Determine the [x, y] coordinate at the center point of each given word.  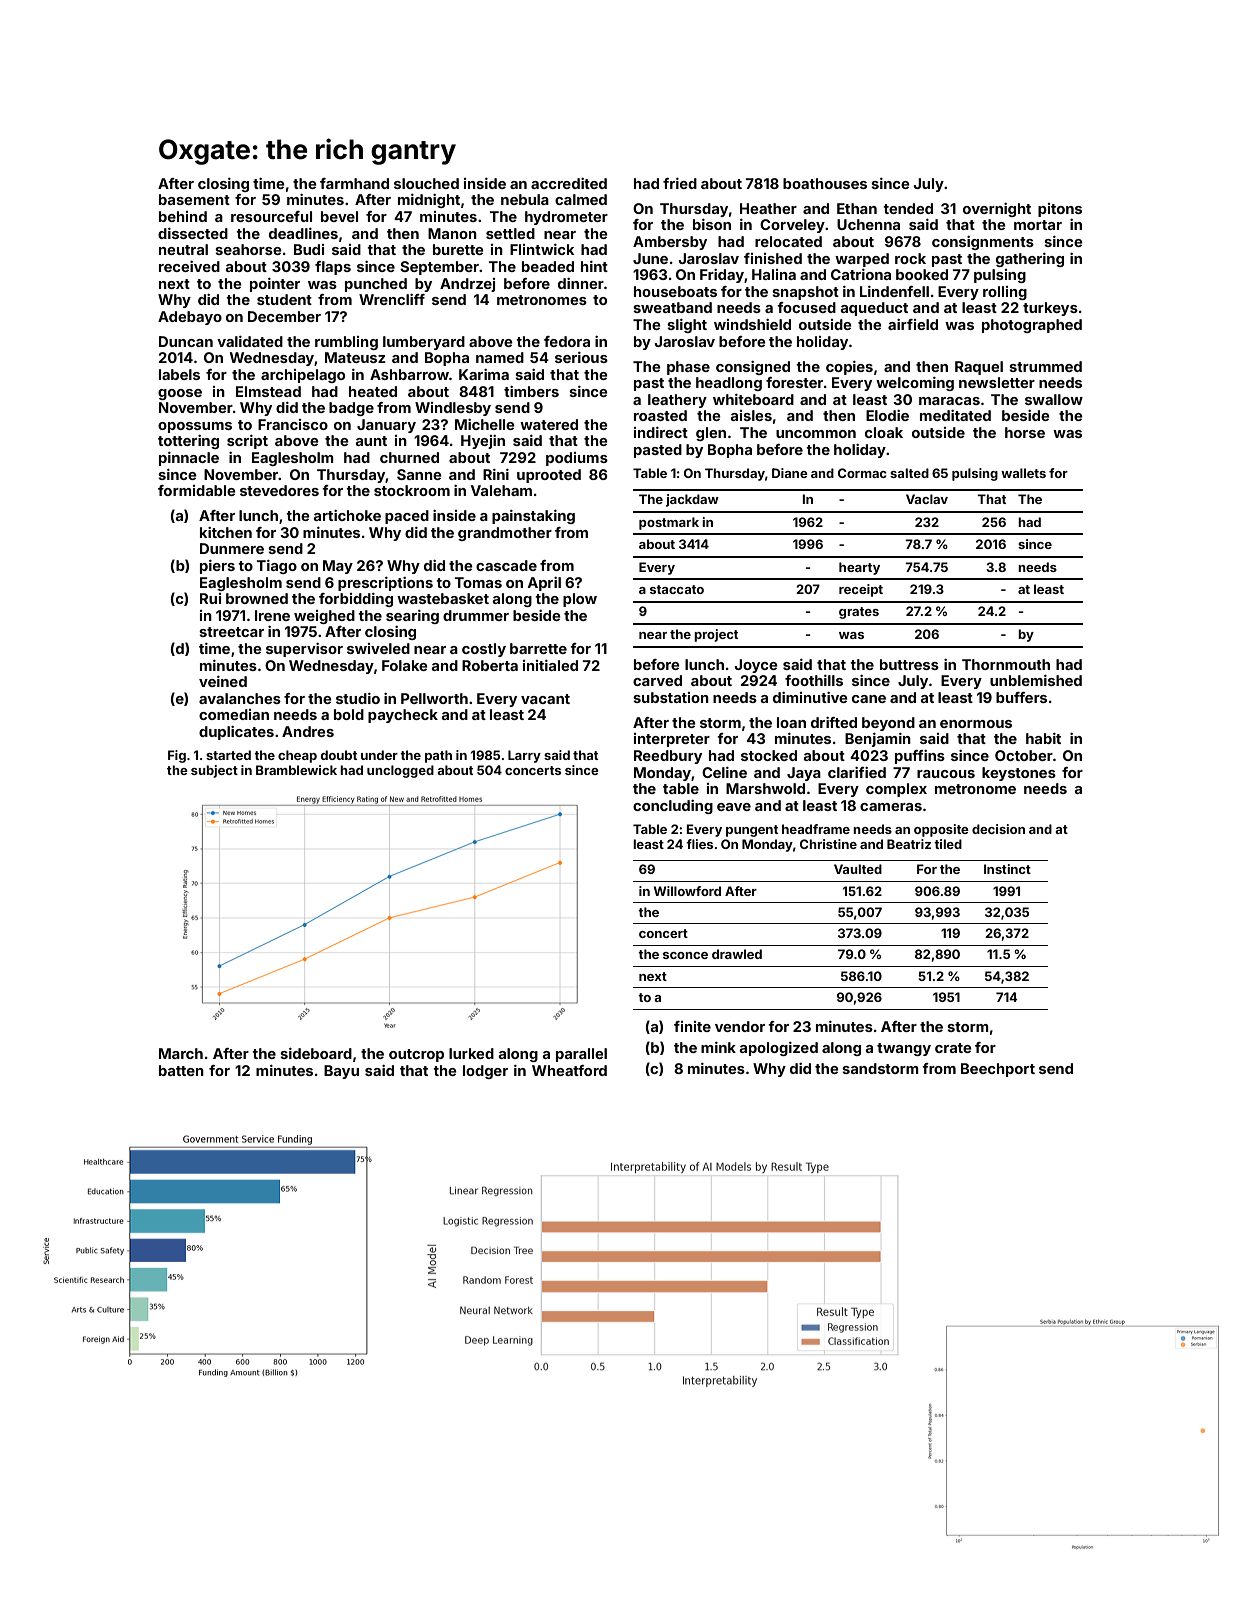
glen [711, 434]
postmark [669, 523]
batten [181, 1070]
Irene [272, 615]
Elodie [887, 415]
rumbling [346, 343]
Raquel [979, 368]
